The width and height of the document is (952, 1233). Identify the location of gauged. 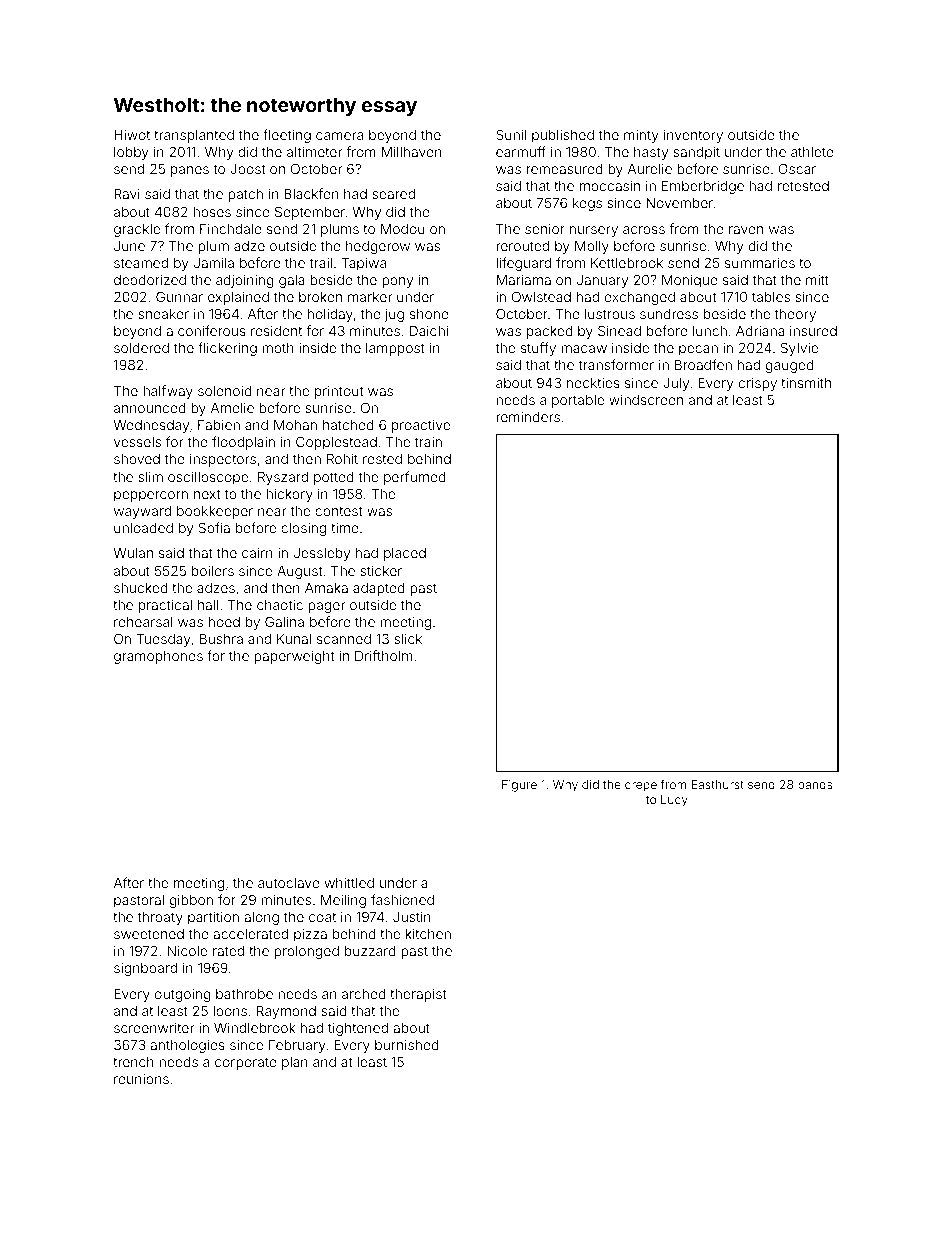
(790, 366).
